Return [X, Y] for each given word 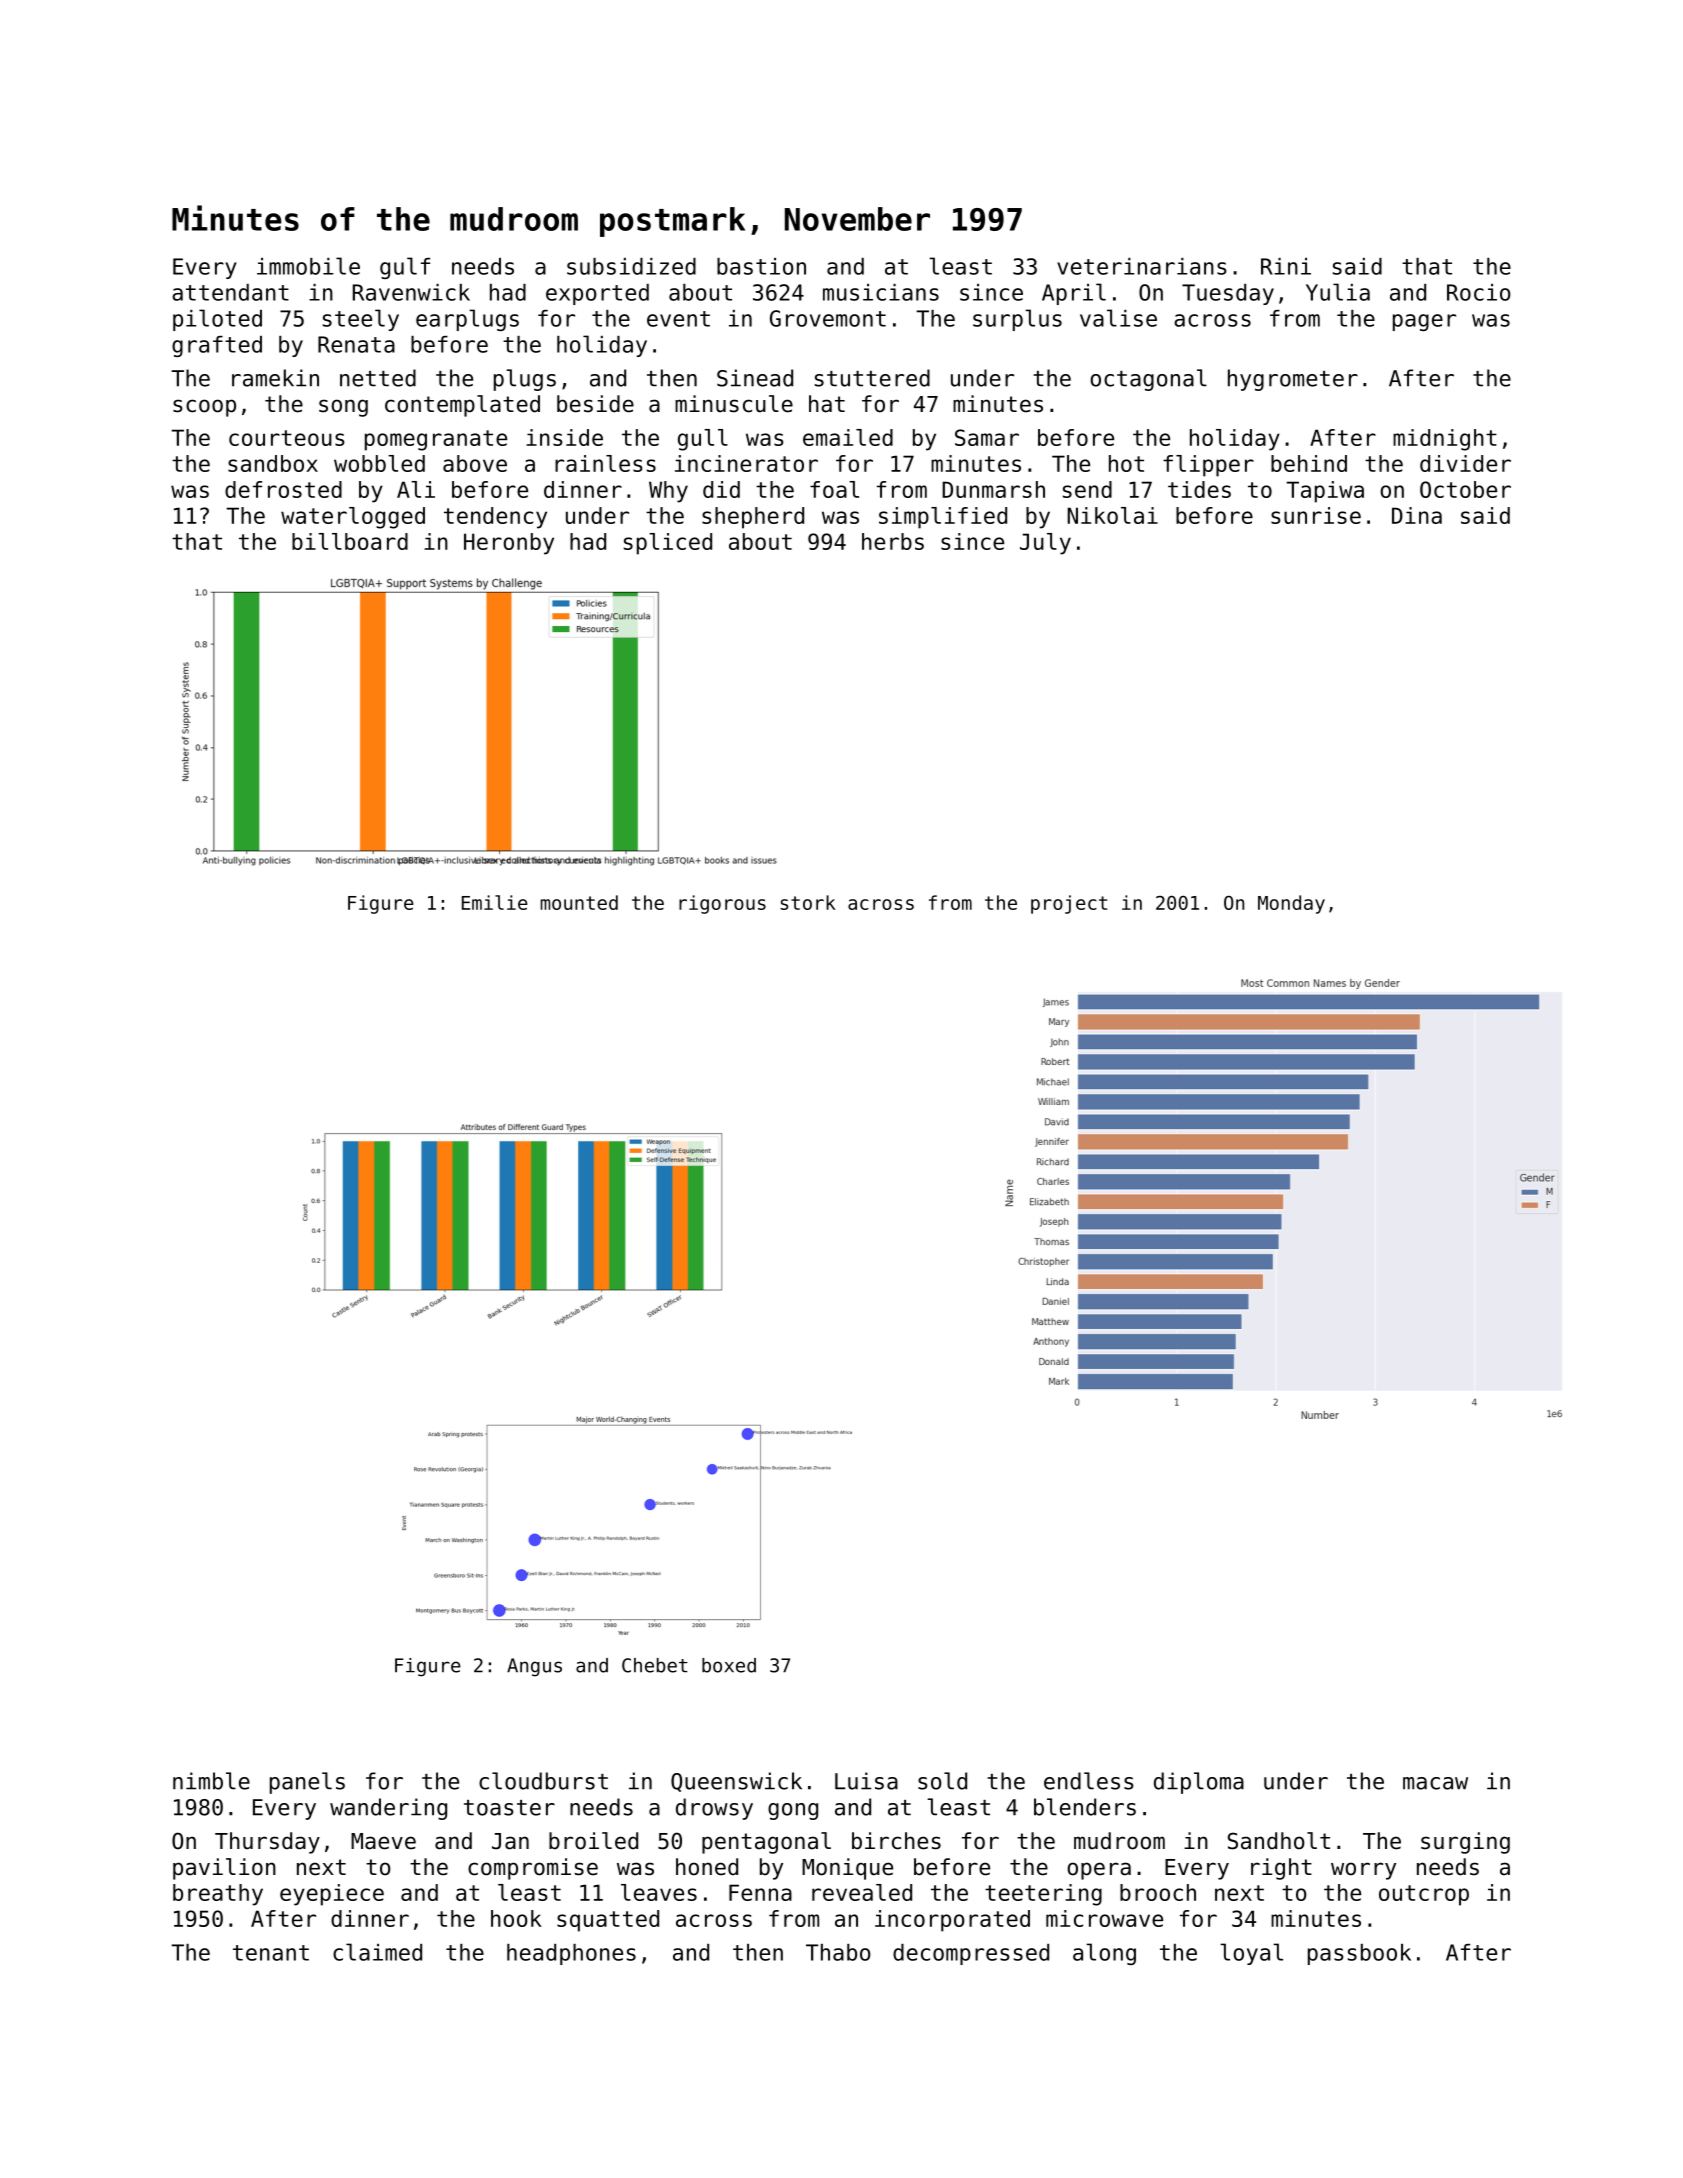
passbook [1359, 1954]
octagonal [1148, 380]
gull [703, 440]
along [1104, 1954]
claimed [377, 1952]
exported [597, 294]
